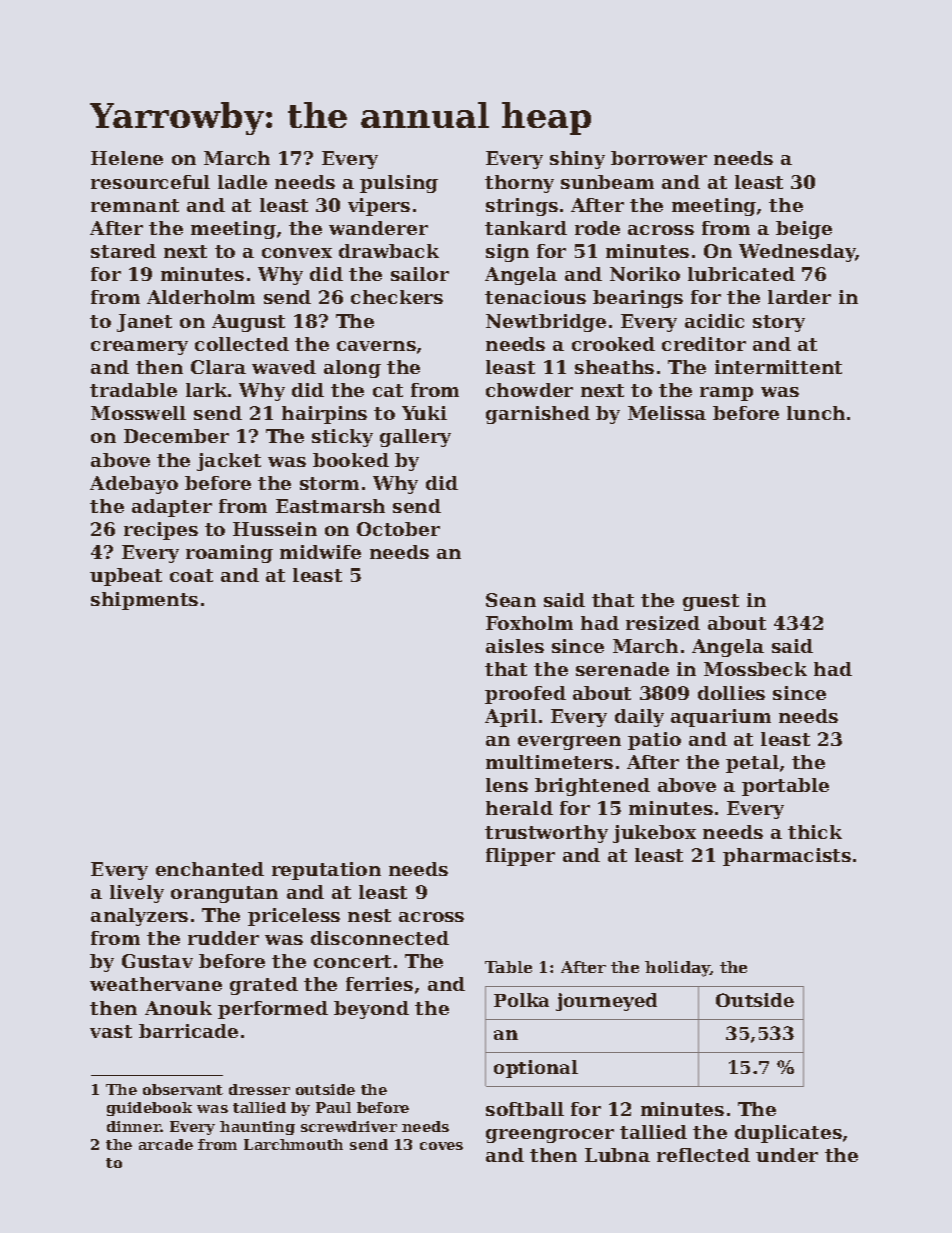 The width and height of the screenshot is (952, 1233). Describe the element at coordinates (711, 602) in the screenshot. I see `guest` at that location.
